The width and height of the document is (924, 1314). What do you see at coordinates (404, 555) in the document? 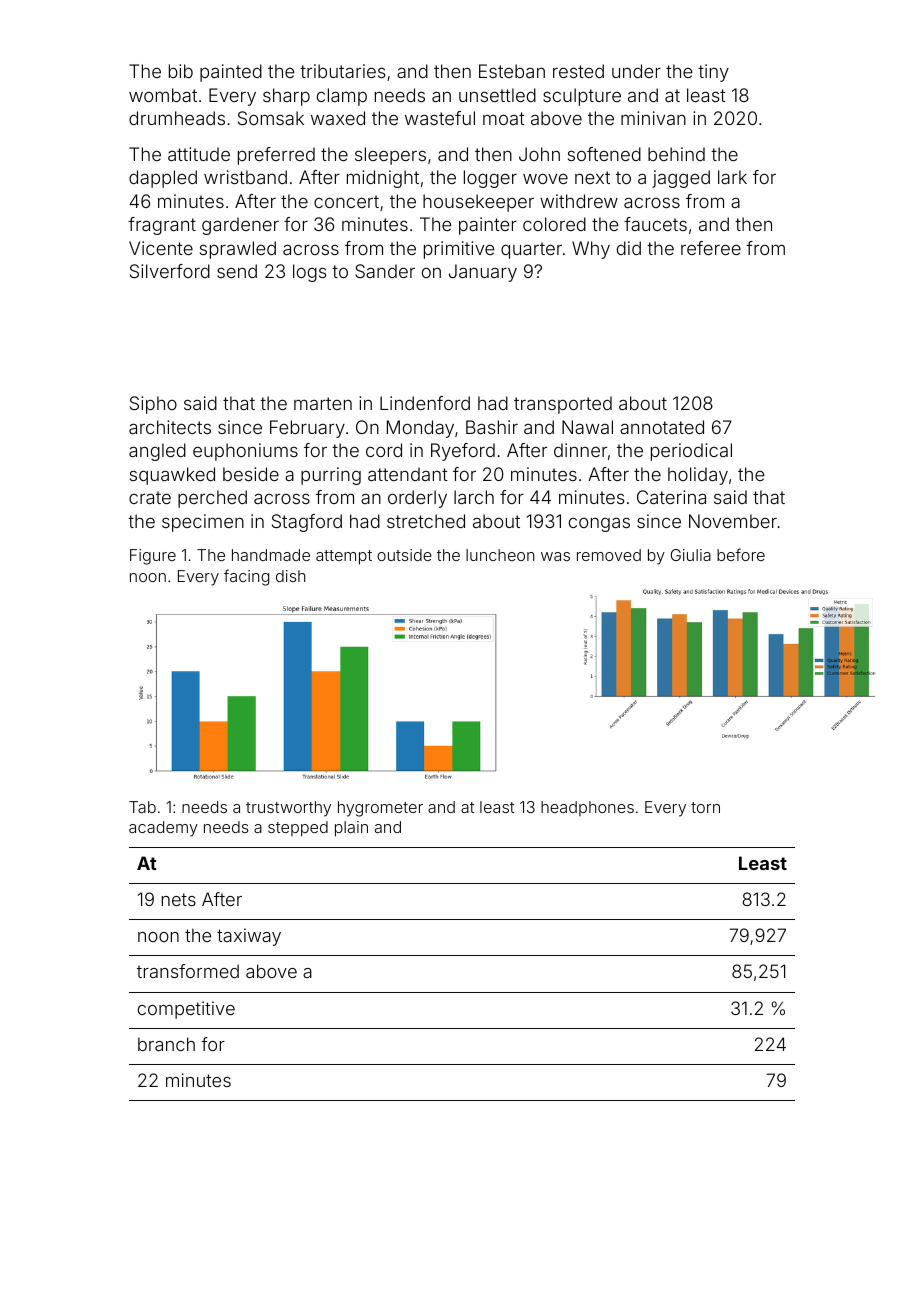
I see `outside` at bounding box center [404, 555].
